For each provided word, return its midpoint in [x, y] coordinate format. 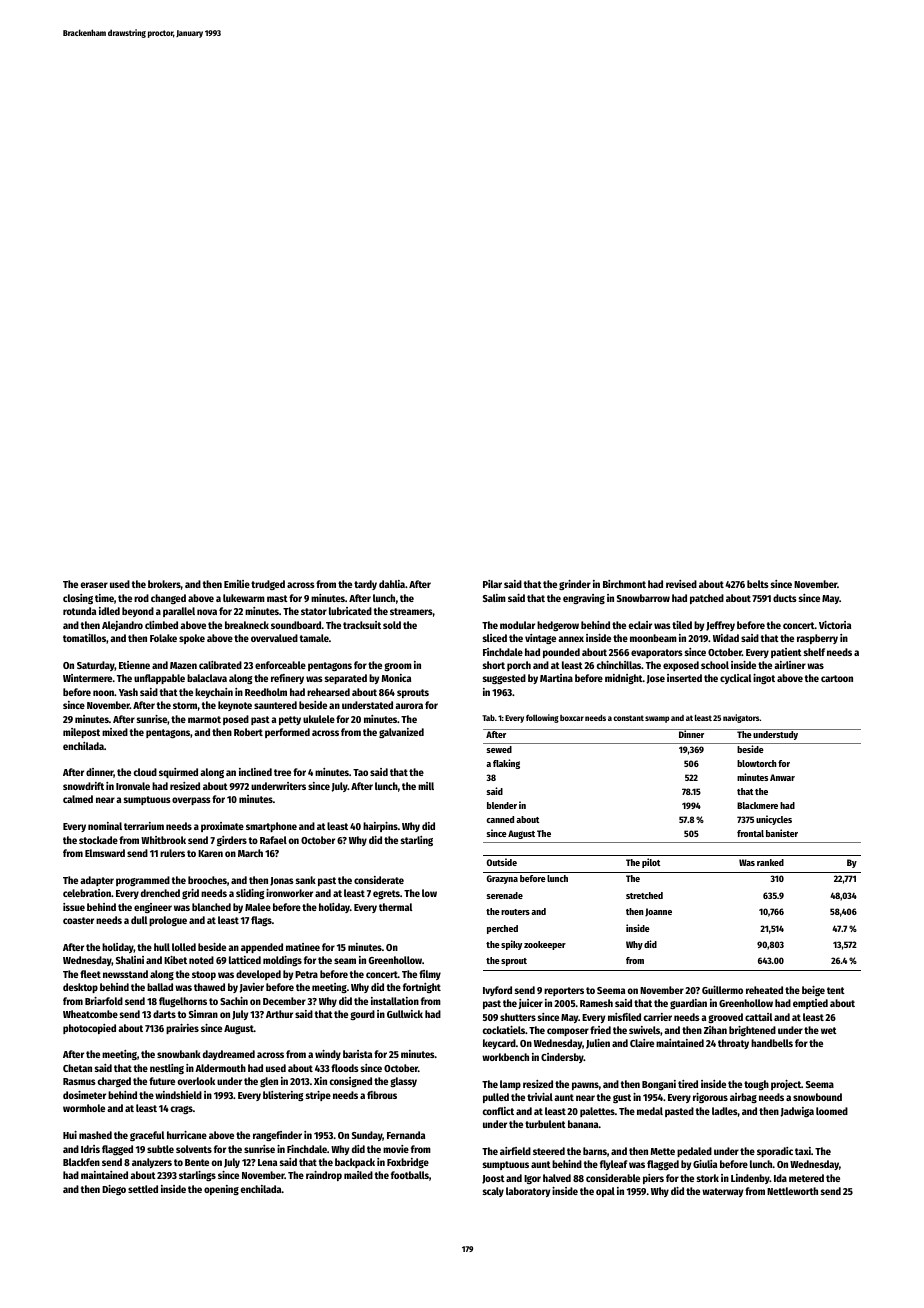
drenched [160, 893]
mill [426, 786]
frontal [750, 833]
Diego [114, 1190]
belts [758, 584]
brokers [164, 584]
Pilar [492, 584]
